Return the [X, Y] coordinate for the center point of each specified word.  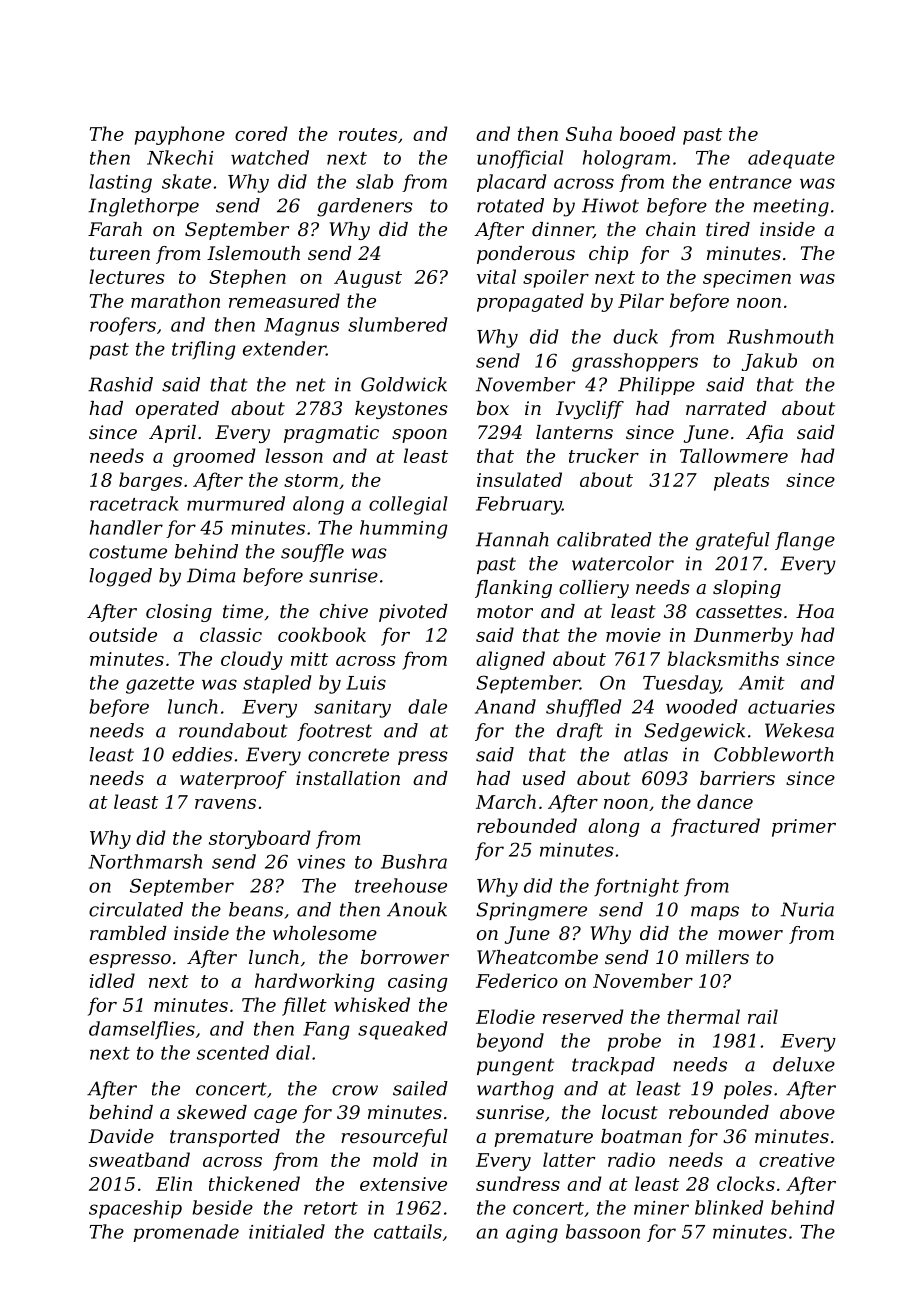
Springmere [531, 911]
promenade [186, 1233]
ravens [225, 804]
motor [505, 611]
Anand [505, 706]
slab [374, 181]
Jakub [769, 362]
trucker [604, 455]
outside [123, 634]
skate [186, 181]
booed [647, 133]
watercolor [623, 563]
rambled [128, 933]
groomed [214, 457]
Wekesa [799, 730]
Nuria [807, 909]
